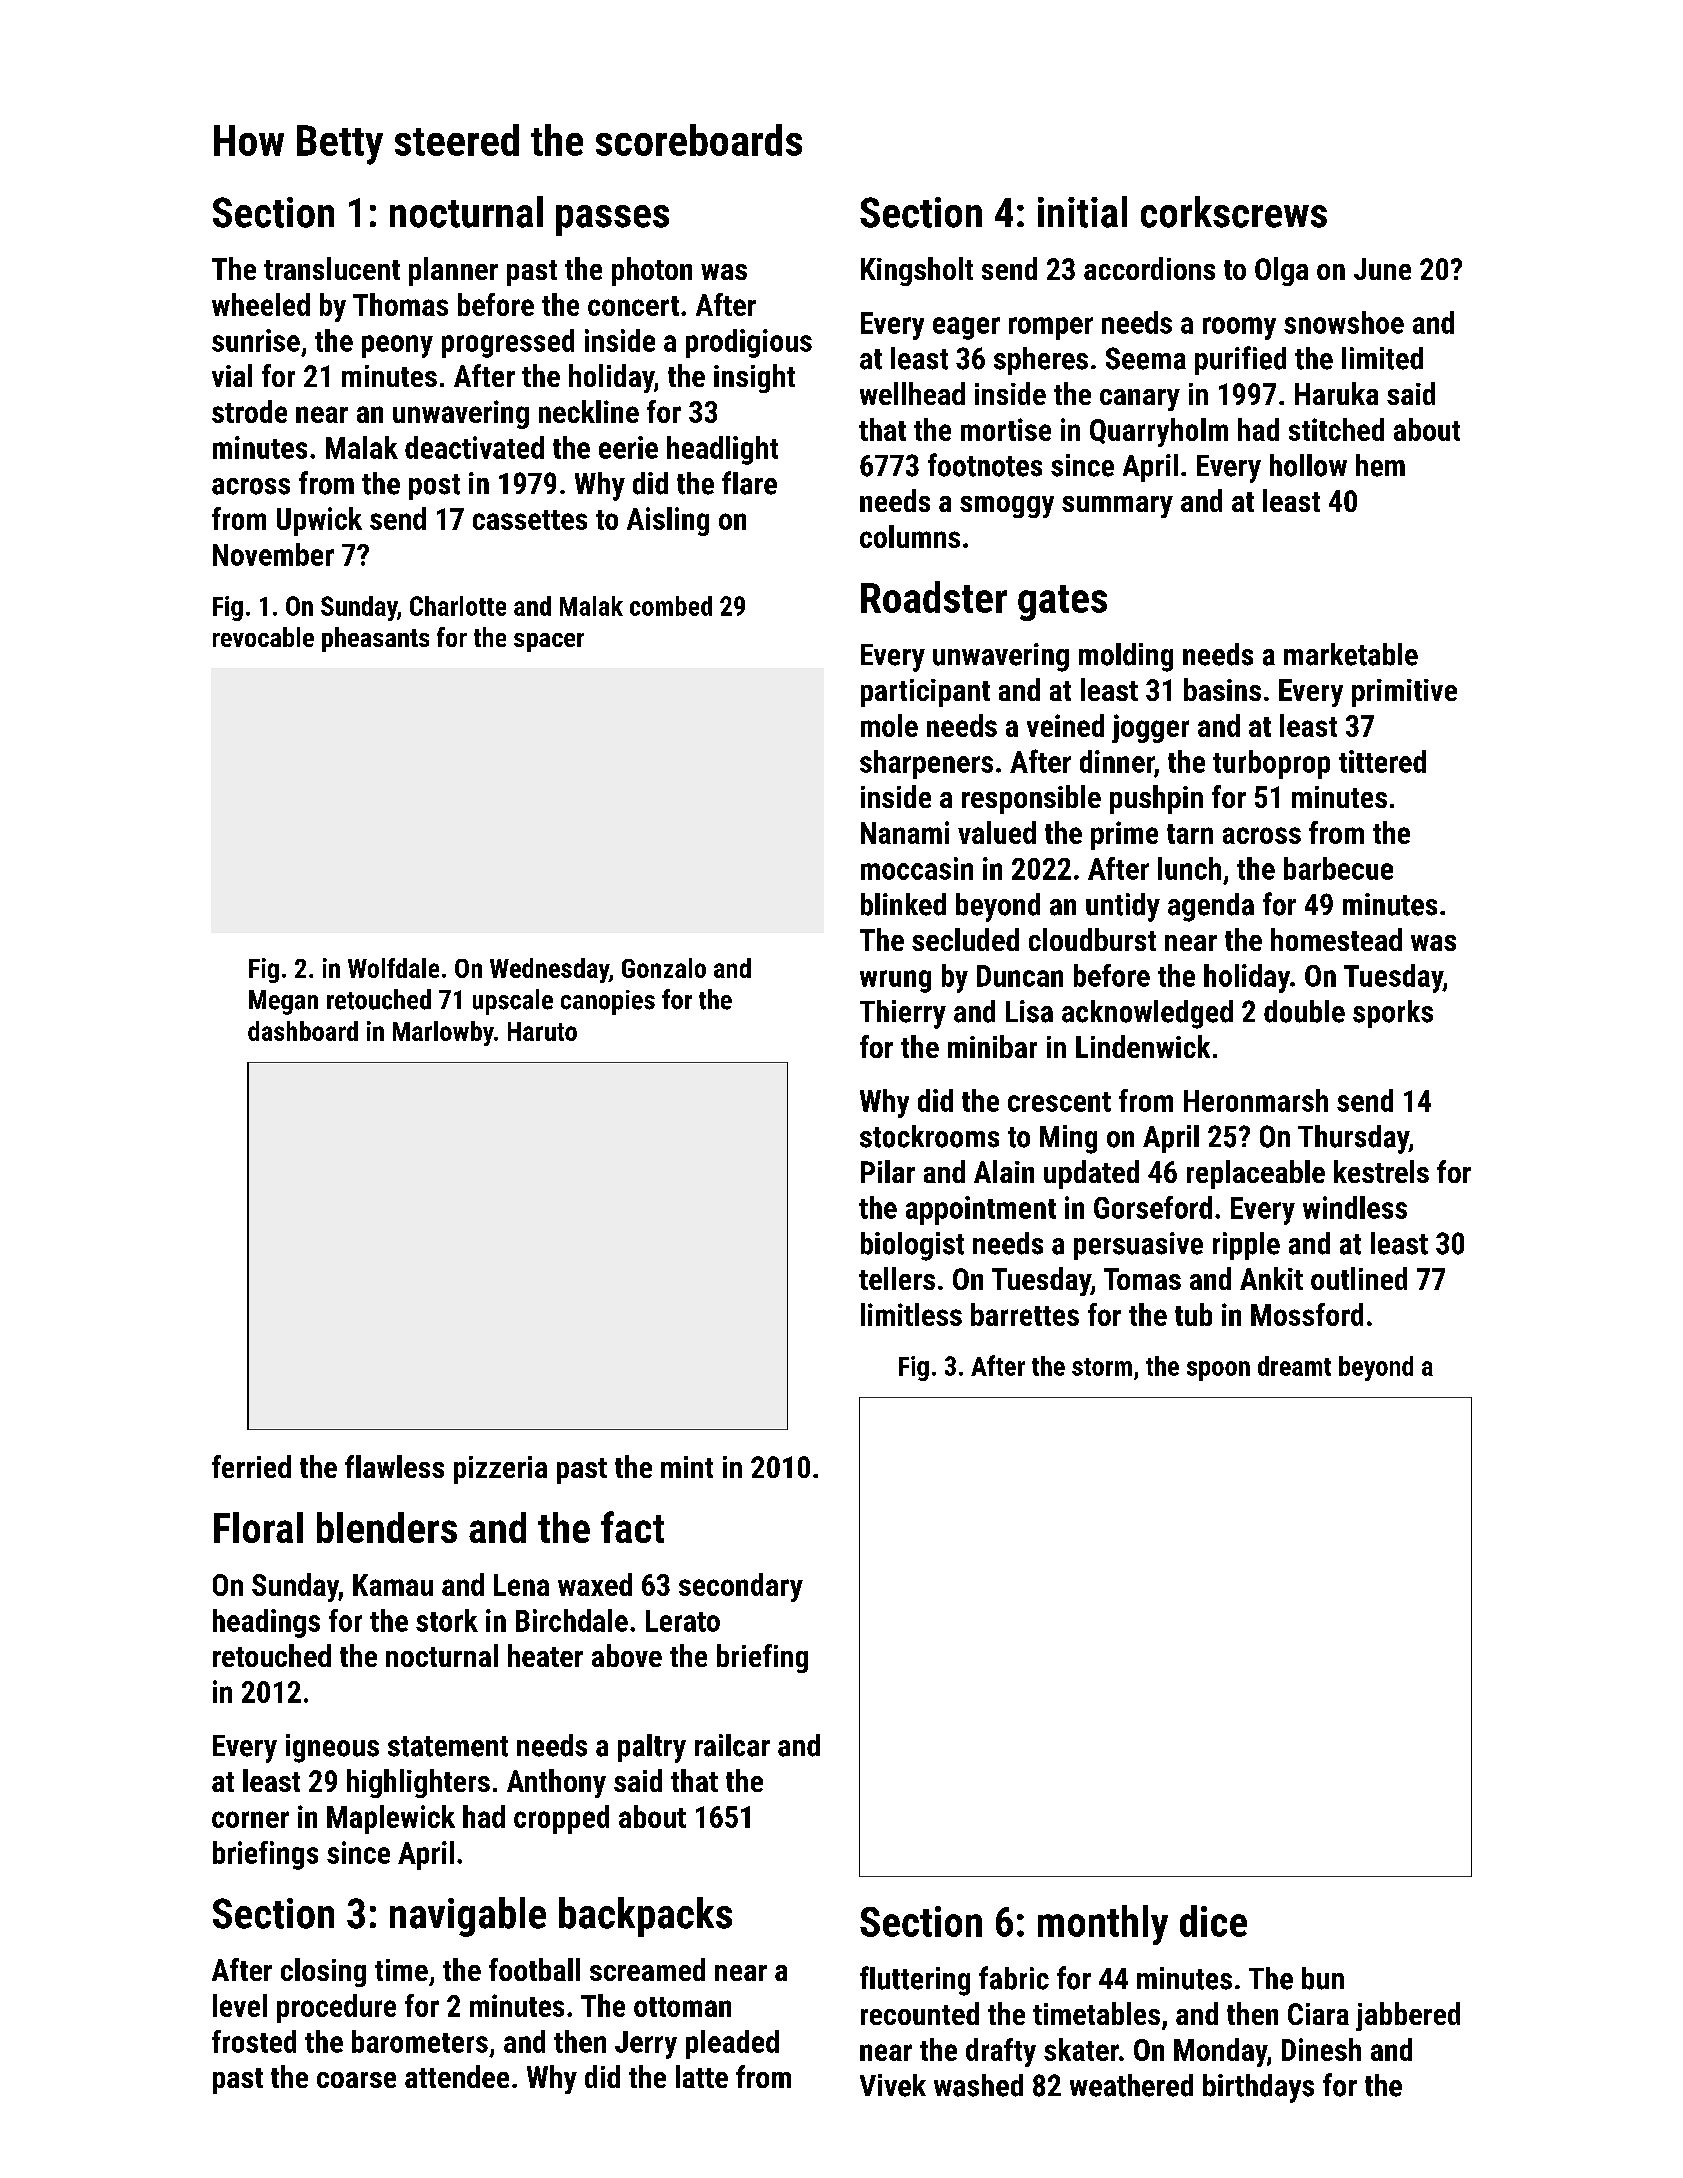  I want to click on revocable, so click(263, 637).
